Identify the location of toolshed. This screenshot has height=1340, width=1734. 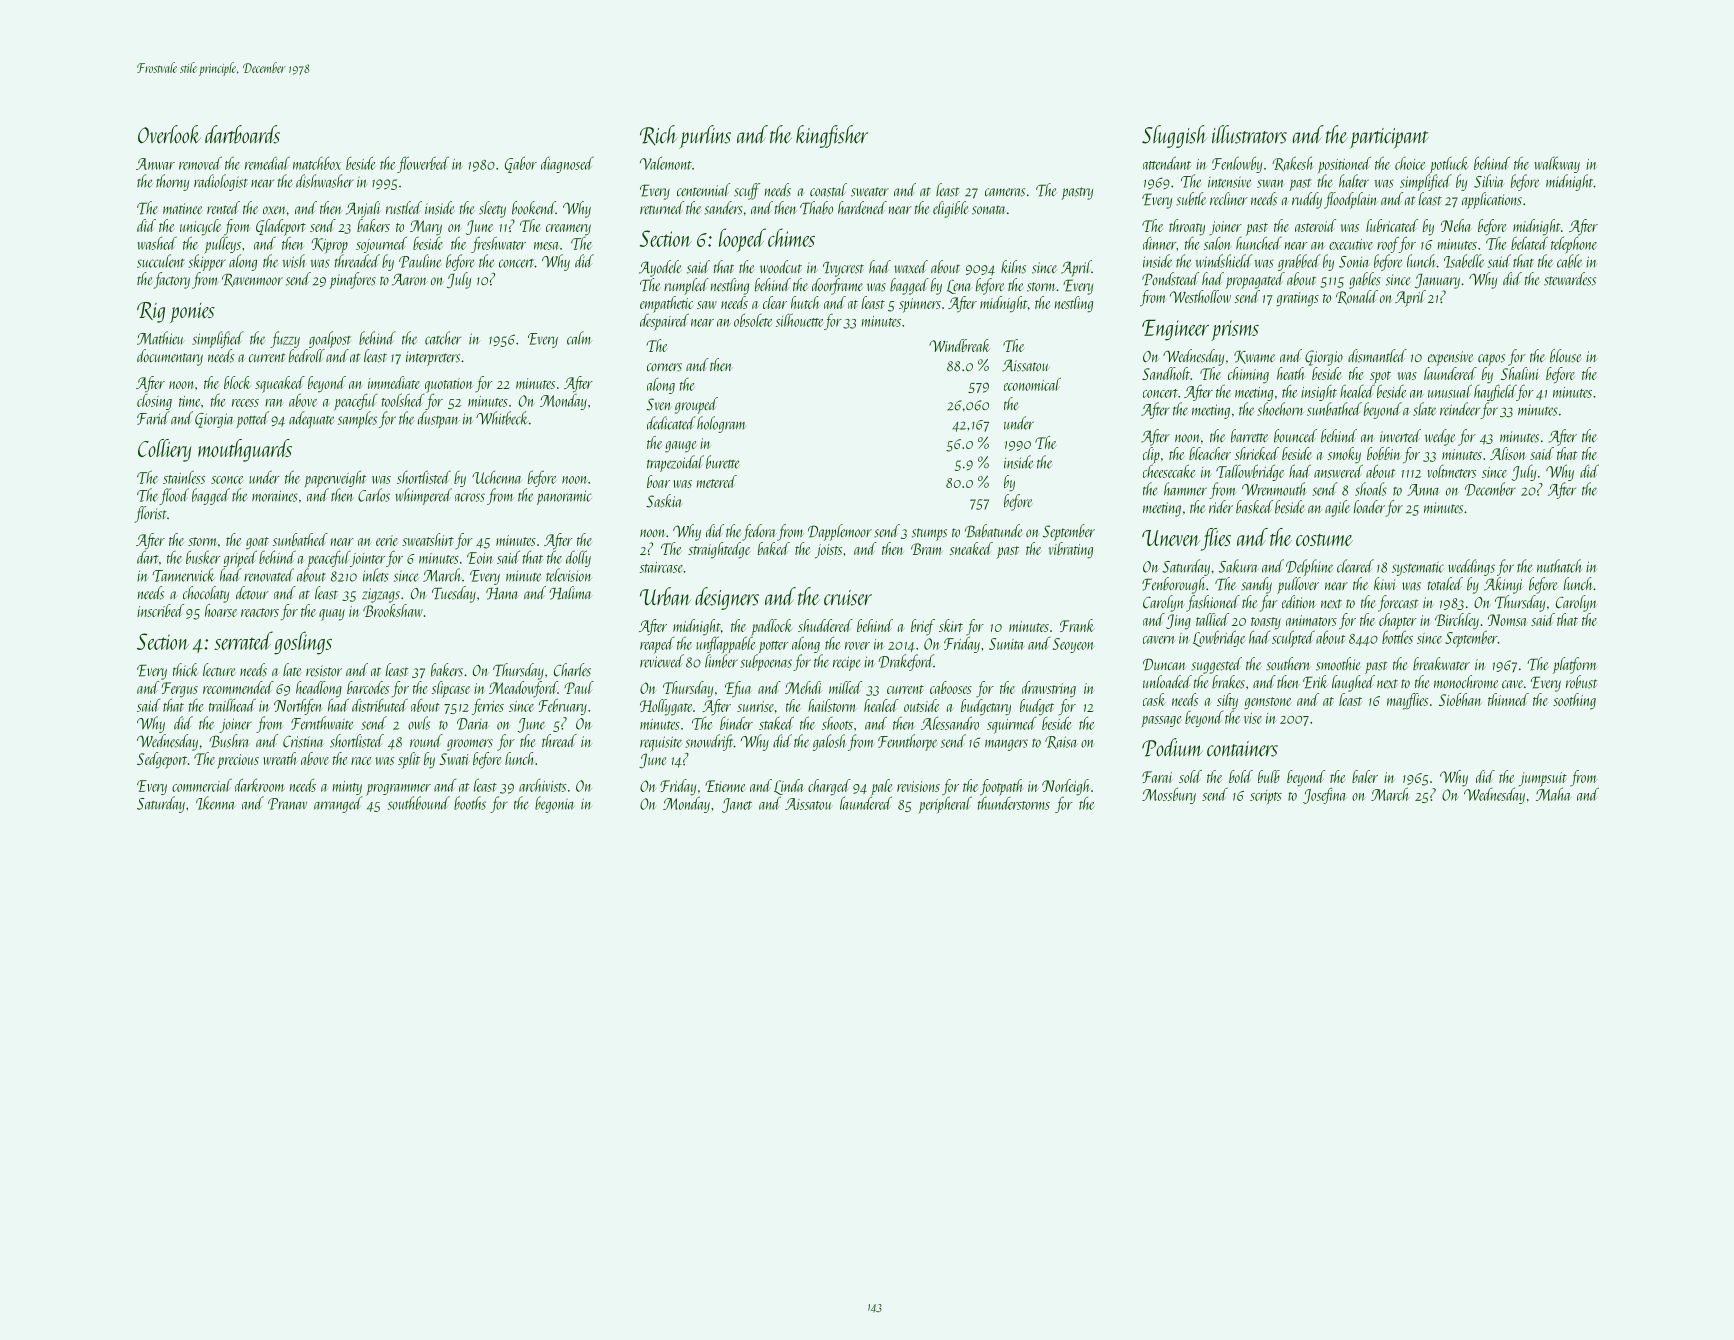
(403, 400).
